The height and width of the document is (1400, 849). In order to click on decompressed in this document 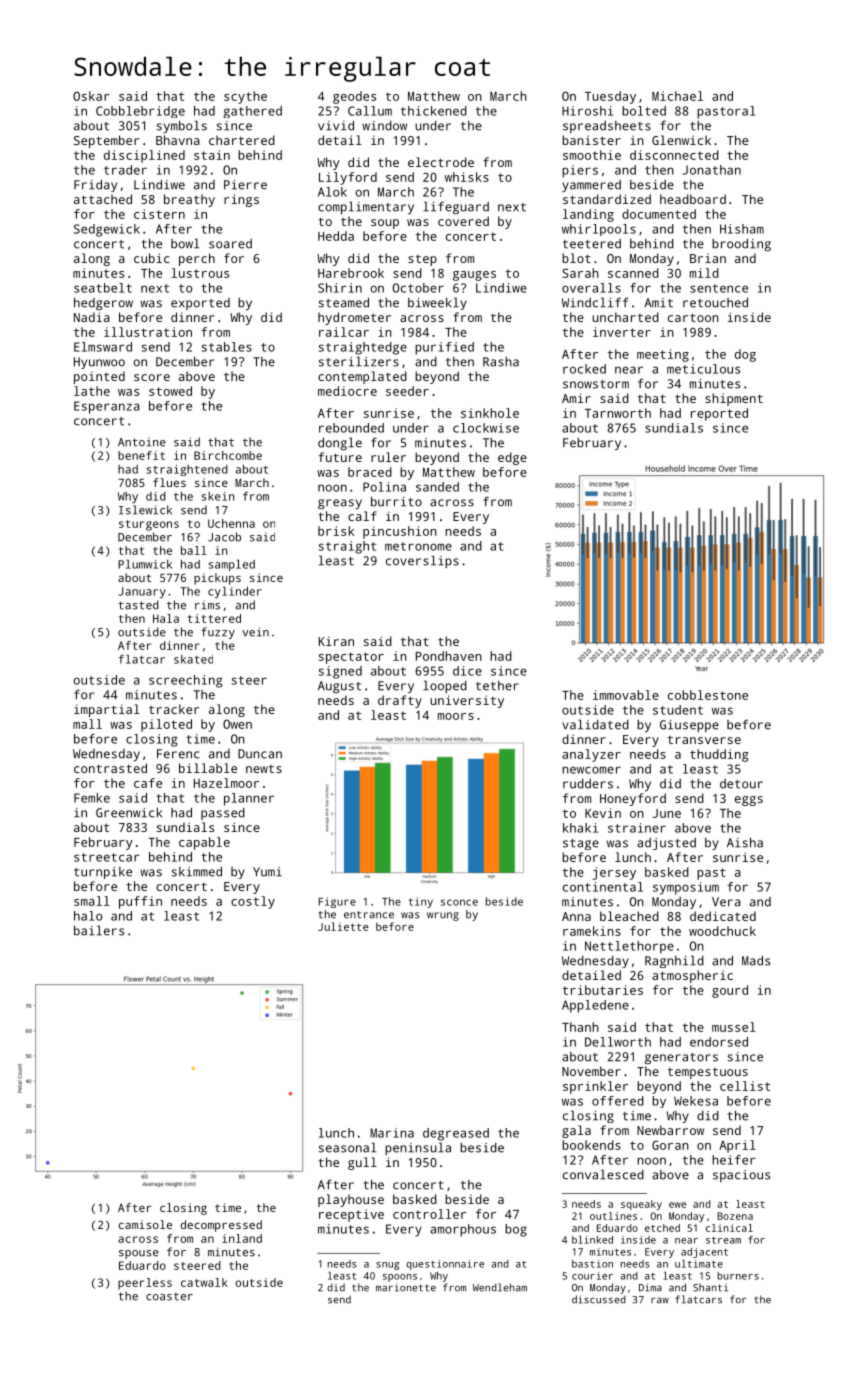, I will do `click(221, 1226)`.
